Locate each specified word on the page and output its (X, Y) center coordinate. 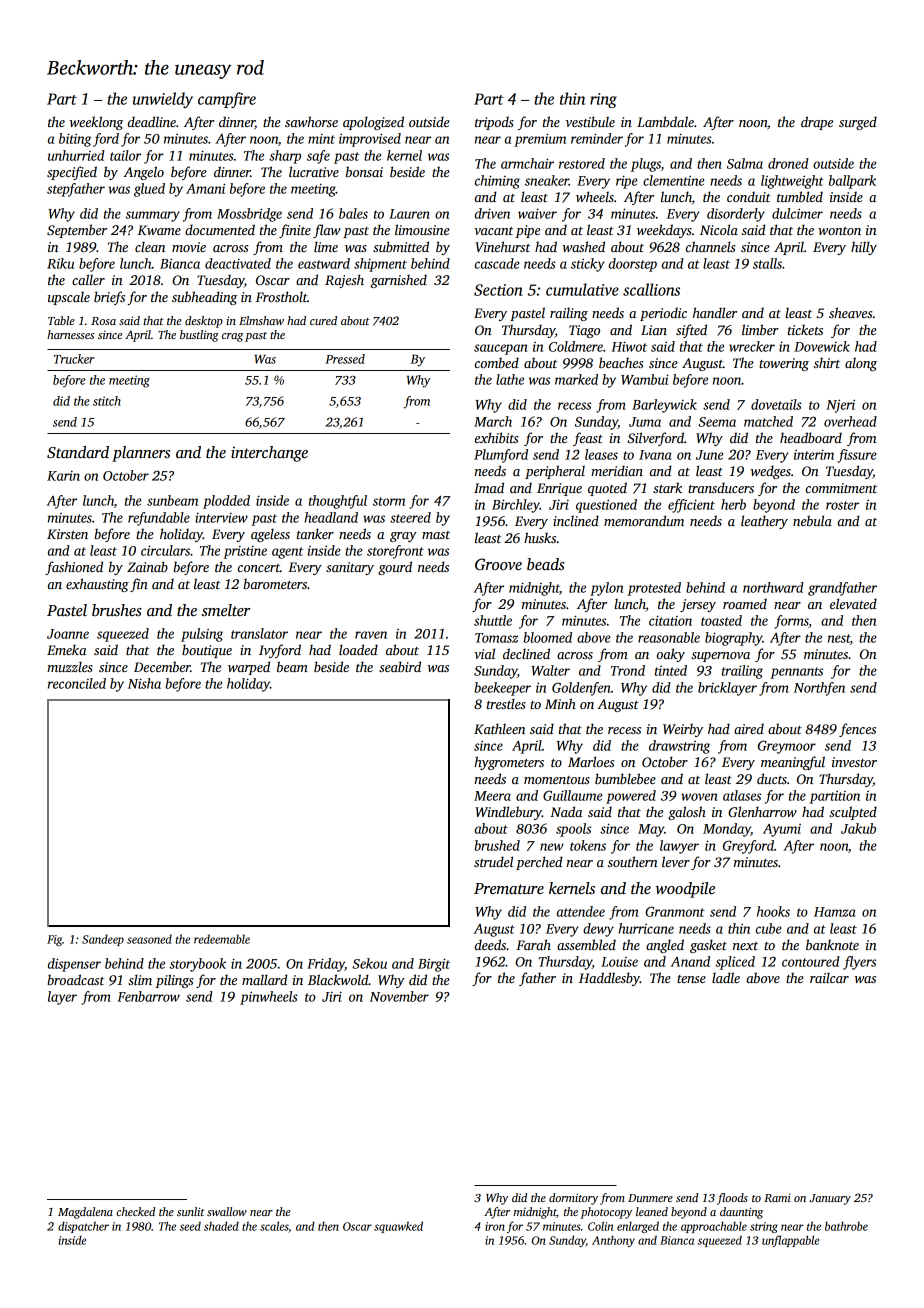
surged (858, 123)
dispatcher (83, 1227)
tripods (494, 123)
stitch (107, 401)
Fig (54, 940)
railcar (829, 977)
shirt (827, 362)
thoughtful (338, 502)
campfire (227, 100)
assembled (586, 944)
